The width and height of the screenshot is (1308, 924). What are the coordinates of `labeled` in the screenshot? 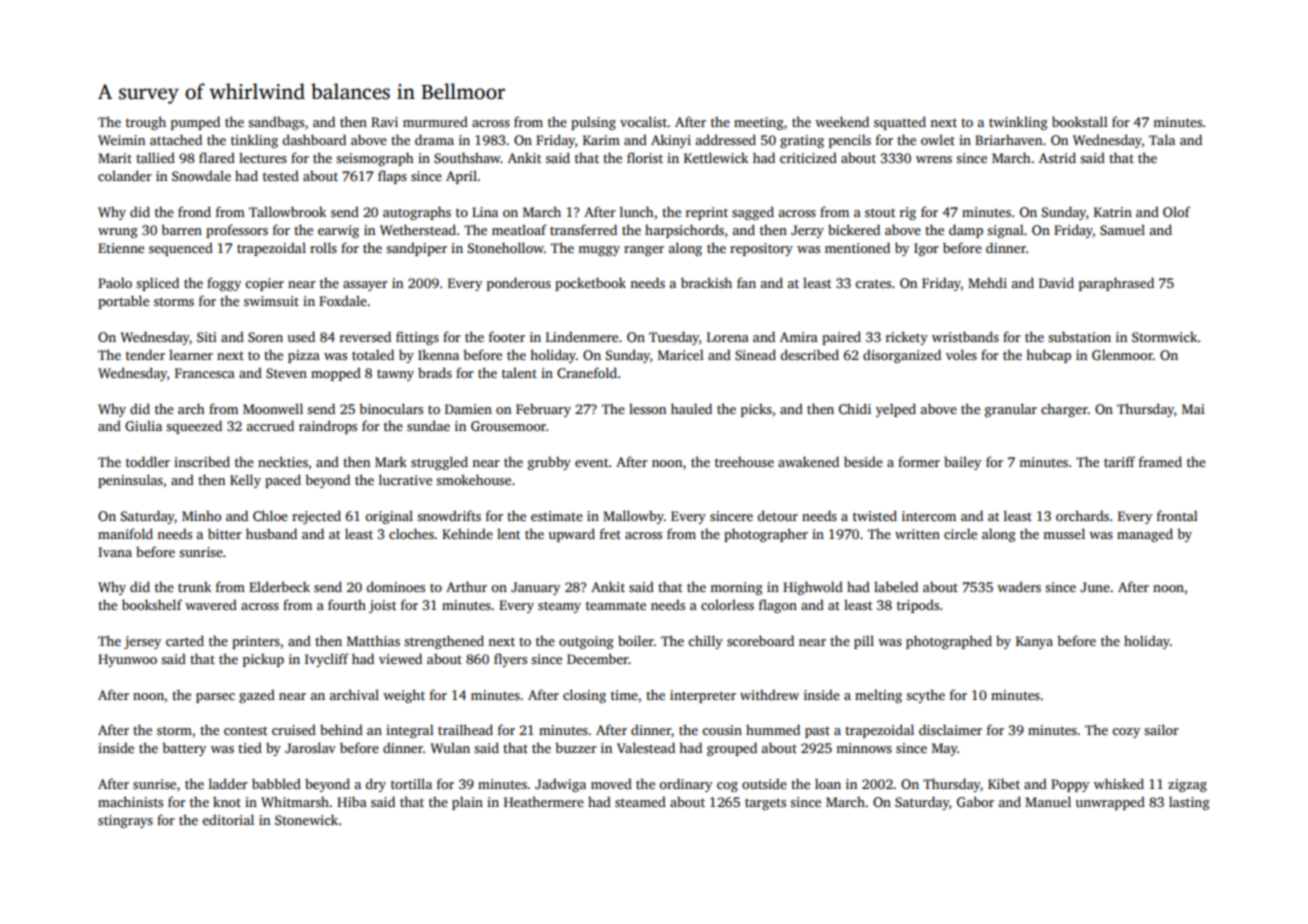 It's located at (896, 586).
